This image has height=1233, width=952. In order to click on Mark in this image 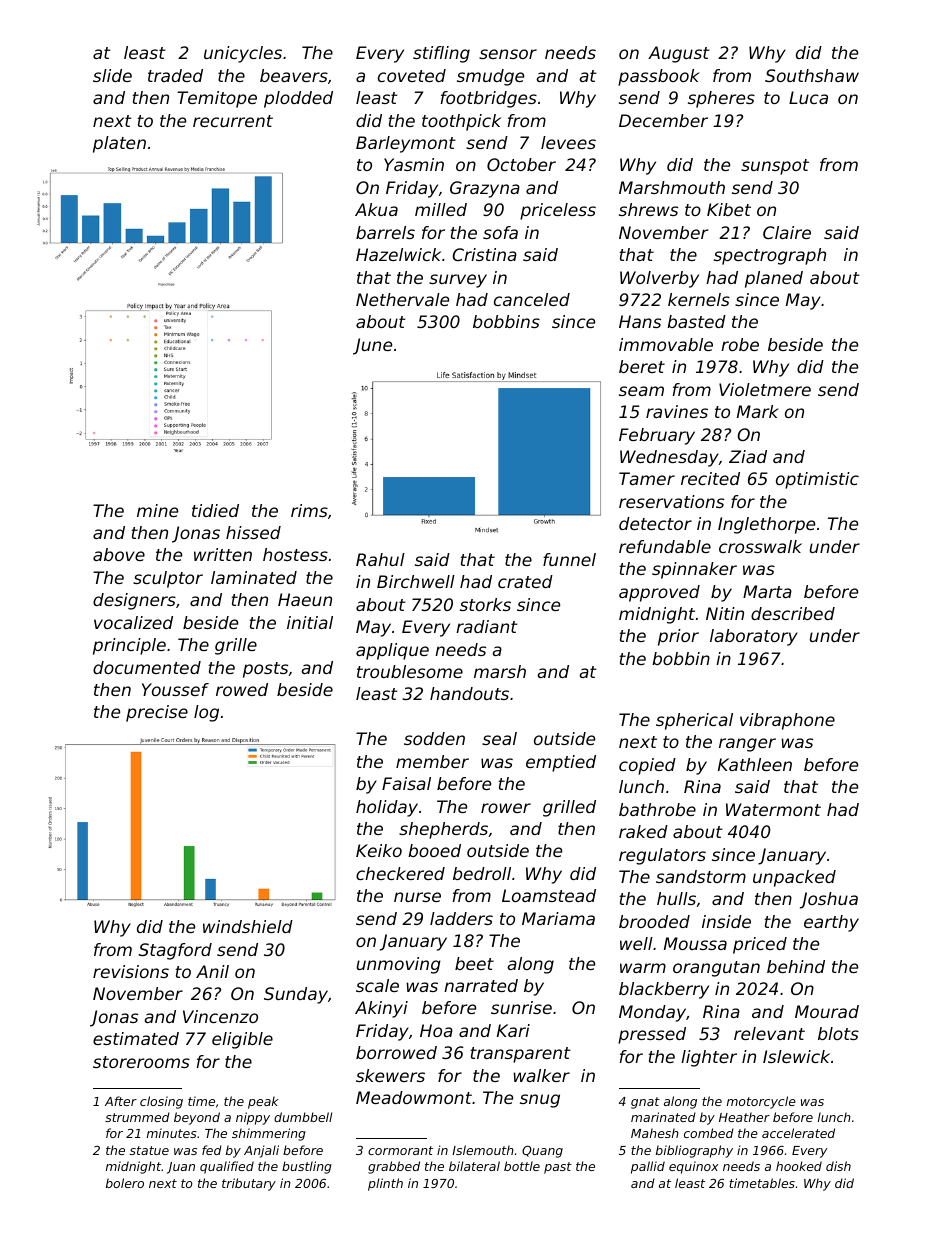, I will do `click(758, 411)`.
